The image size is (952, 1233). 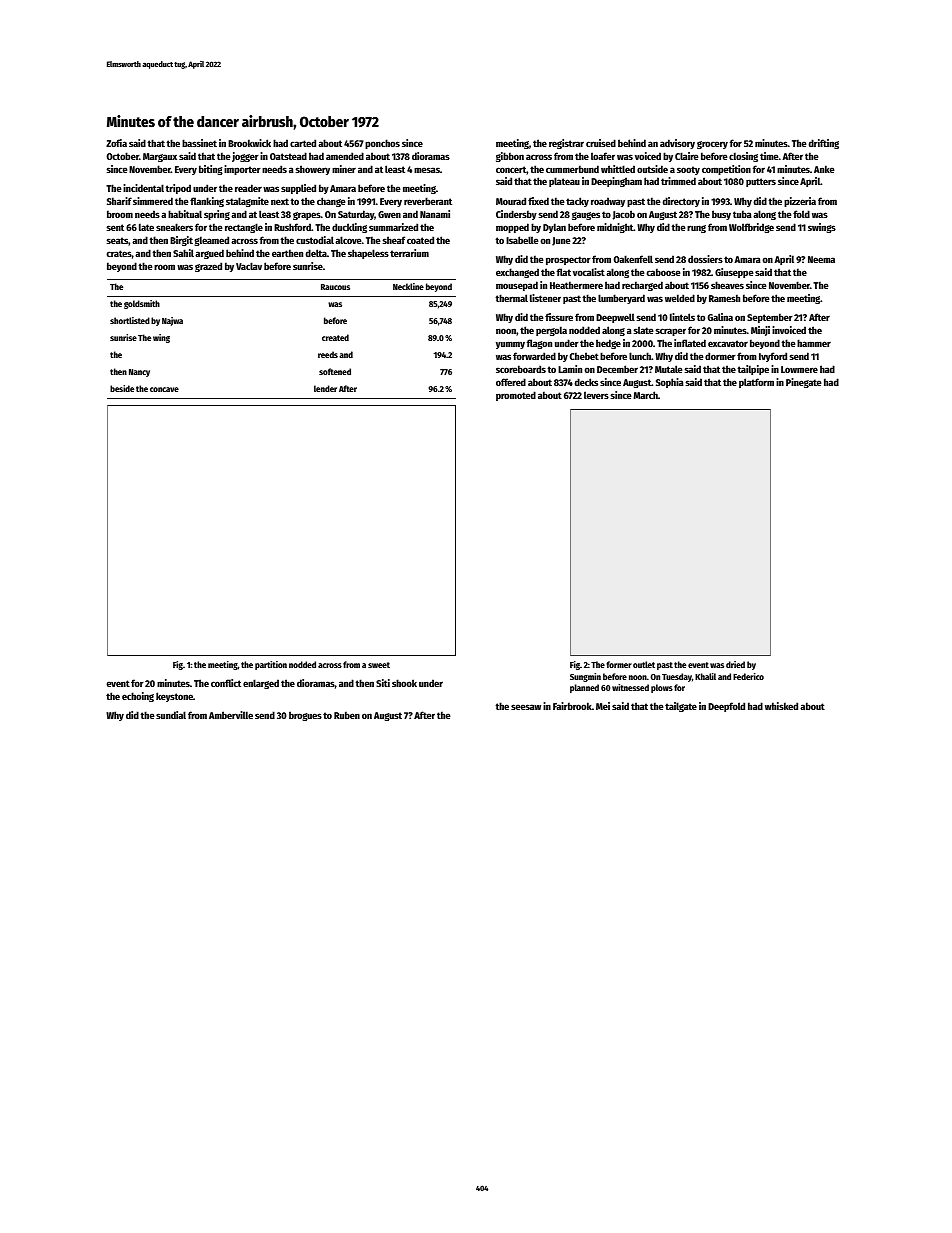 What do you see at coordinates (325, 388) in the screenshot?
I see `lender` at bounding box center [325, 388].
